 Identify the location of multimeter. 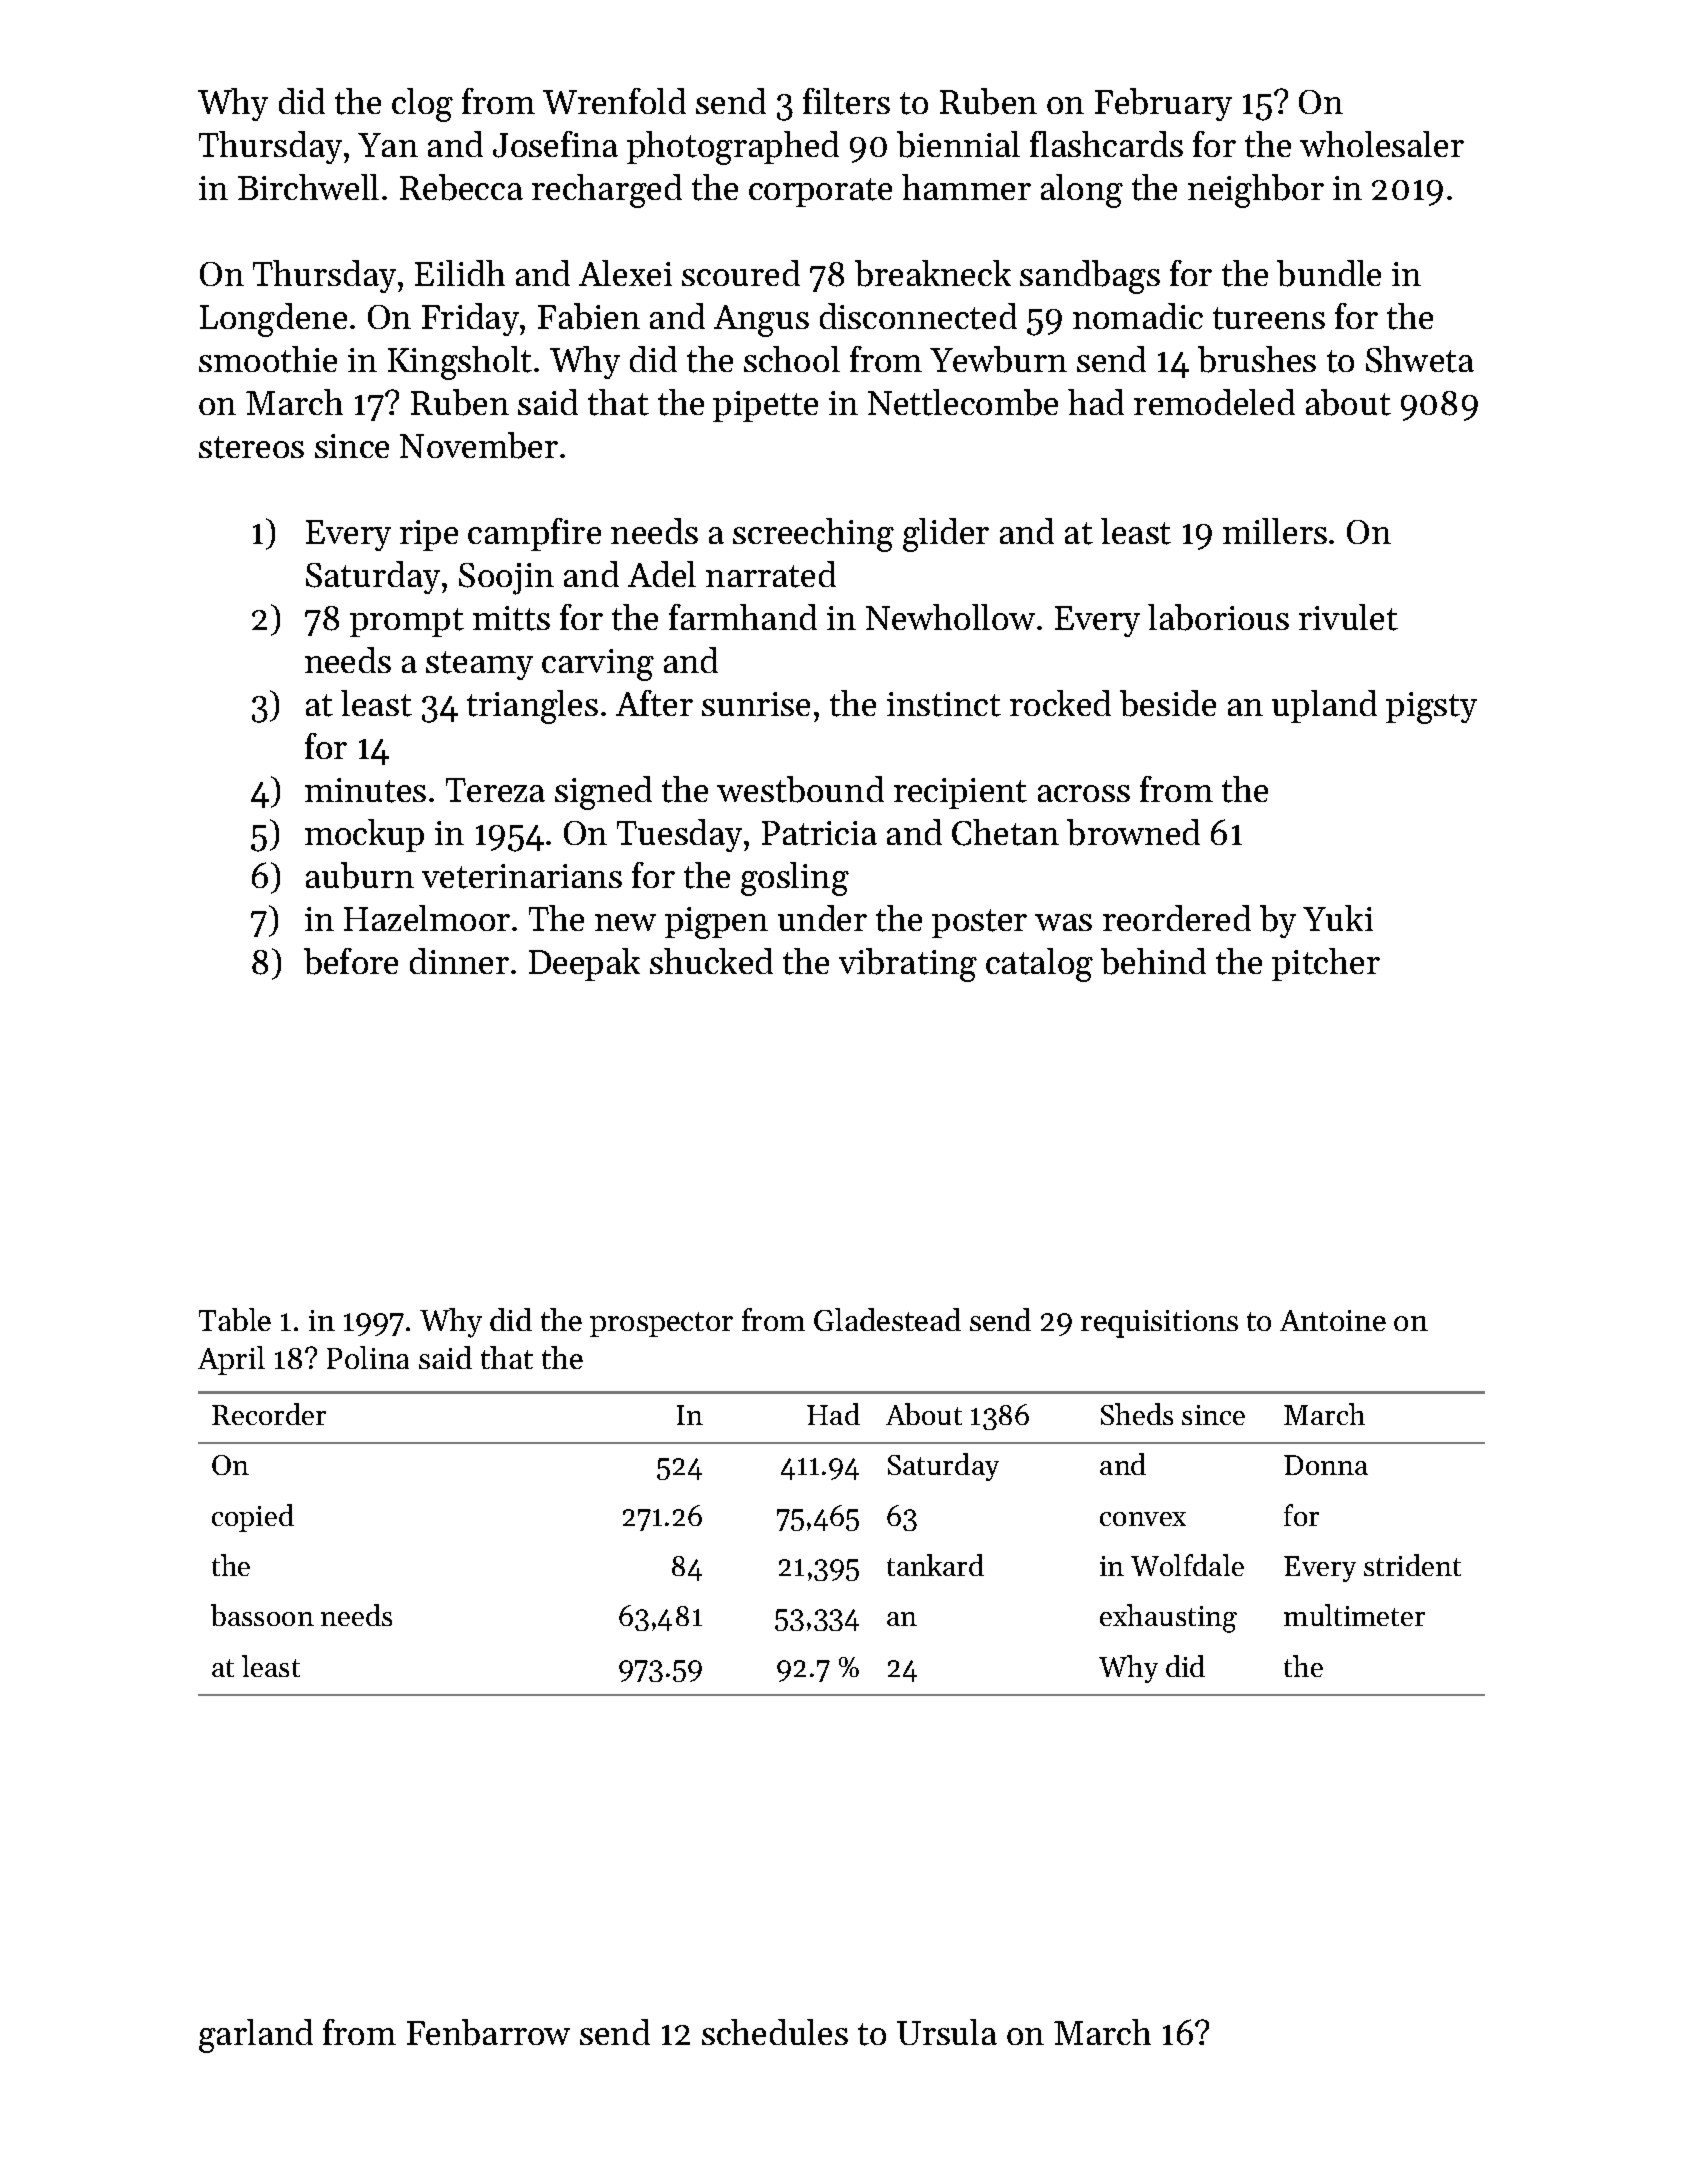
(1354, 1615).
